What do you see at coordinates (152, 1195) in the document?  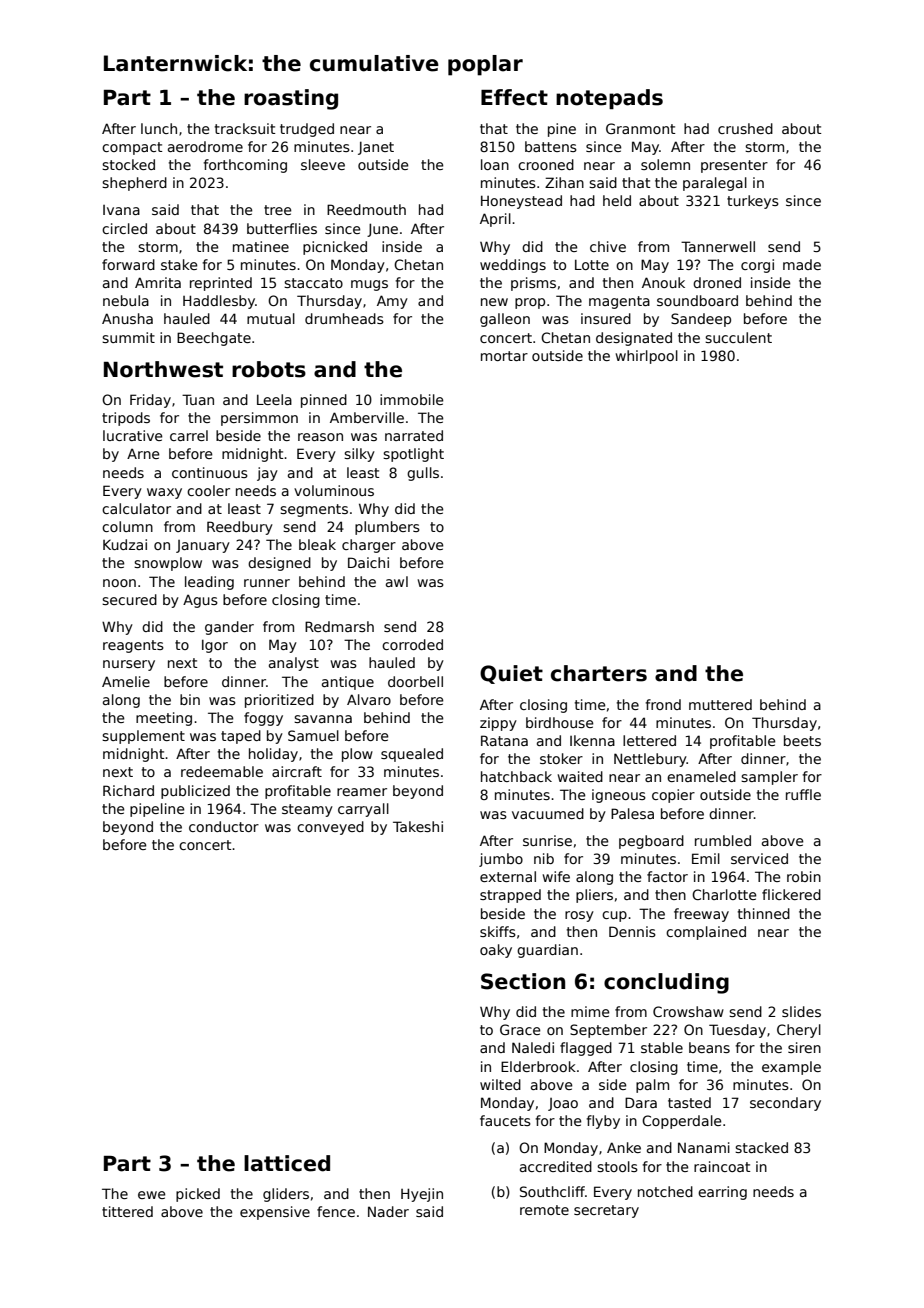 I see `ewe` at bounding box center [152, 1195].
